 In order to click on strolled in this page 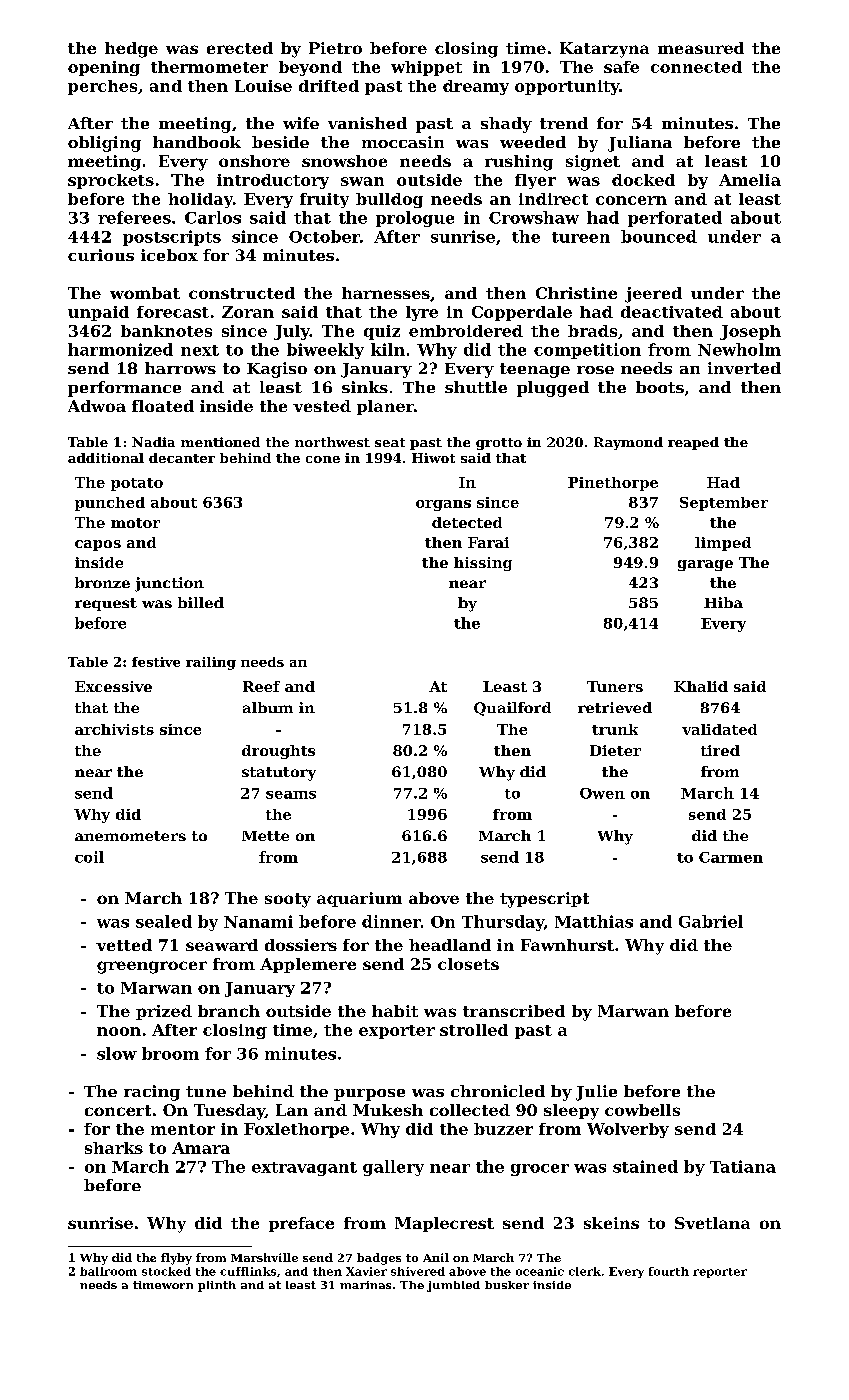, I will do `click(474, 1030)`.
